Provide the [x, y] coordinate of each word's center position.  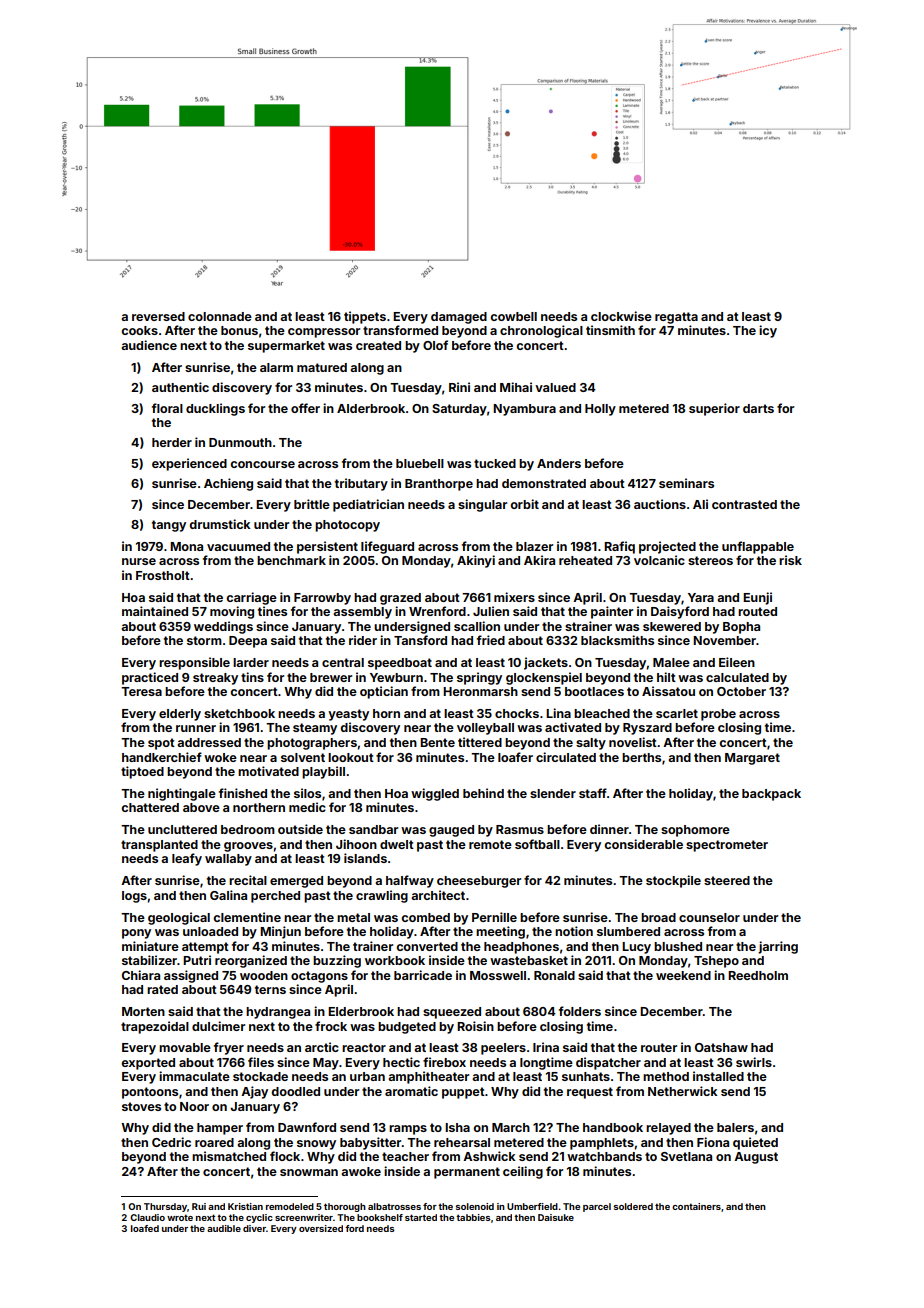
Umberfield [532, 1206]
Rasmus [520, 829]
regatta [676, 318]
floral [167, 408]
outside [300, 829]
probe [718, 715]
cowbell [513, 316]
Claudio [147, 1217]
